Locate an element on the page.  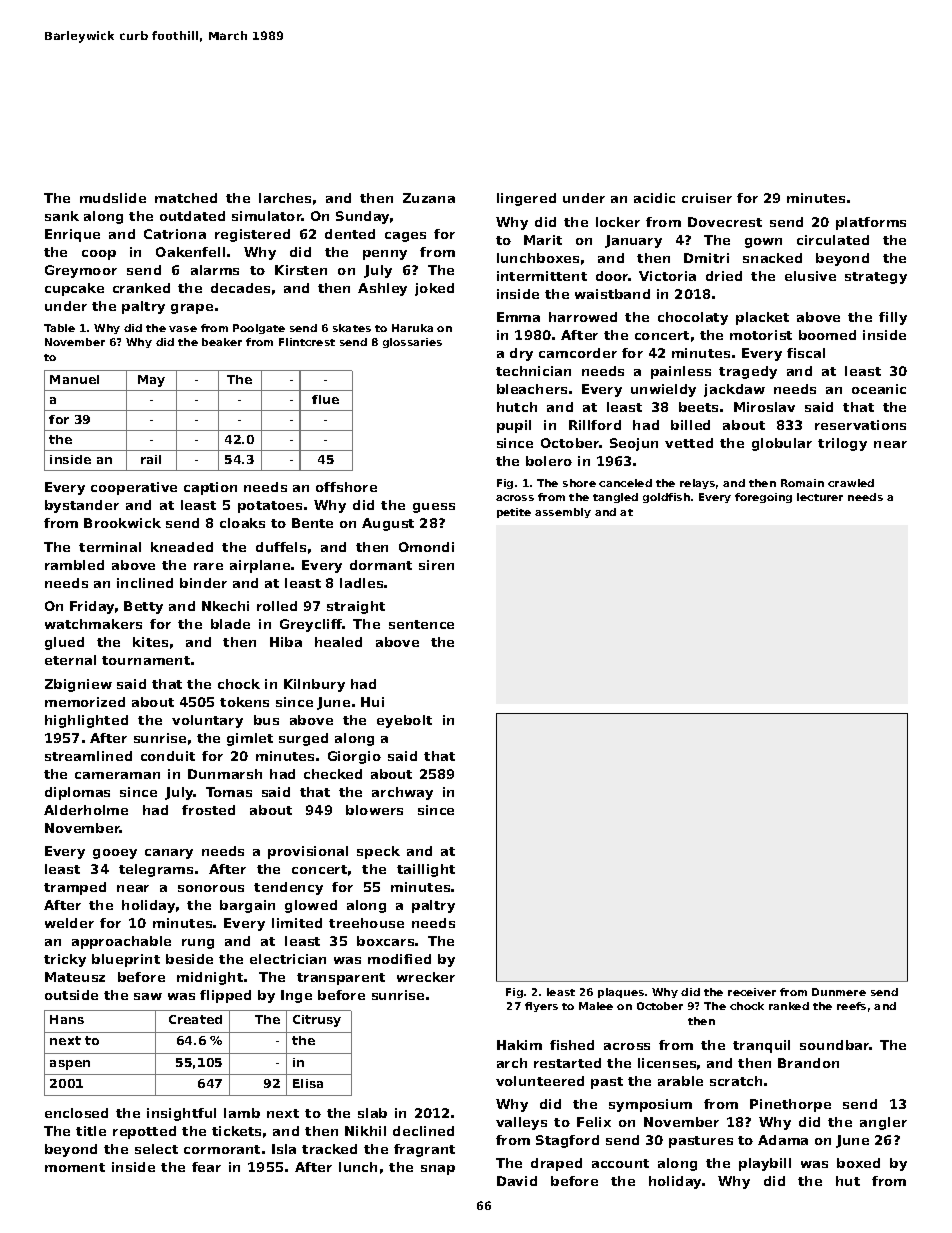
David is located at coordinates (517, 1181).
